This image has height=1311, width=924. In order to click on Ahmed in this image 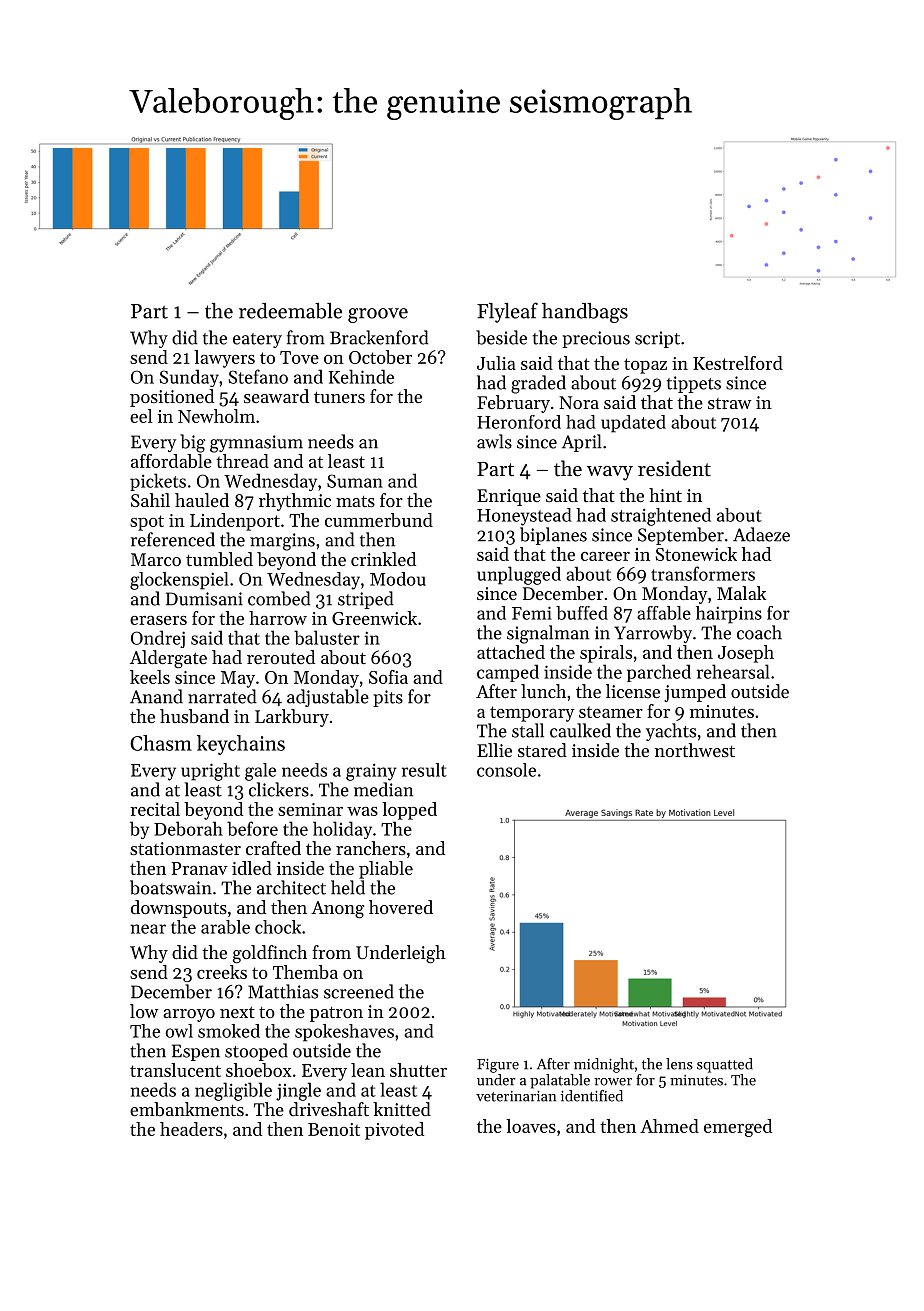, I will do `click(669, 1126)`.
